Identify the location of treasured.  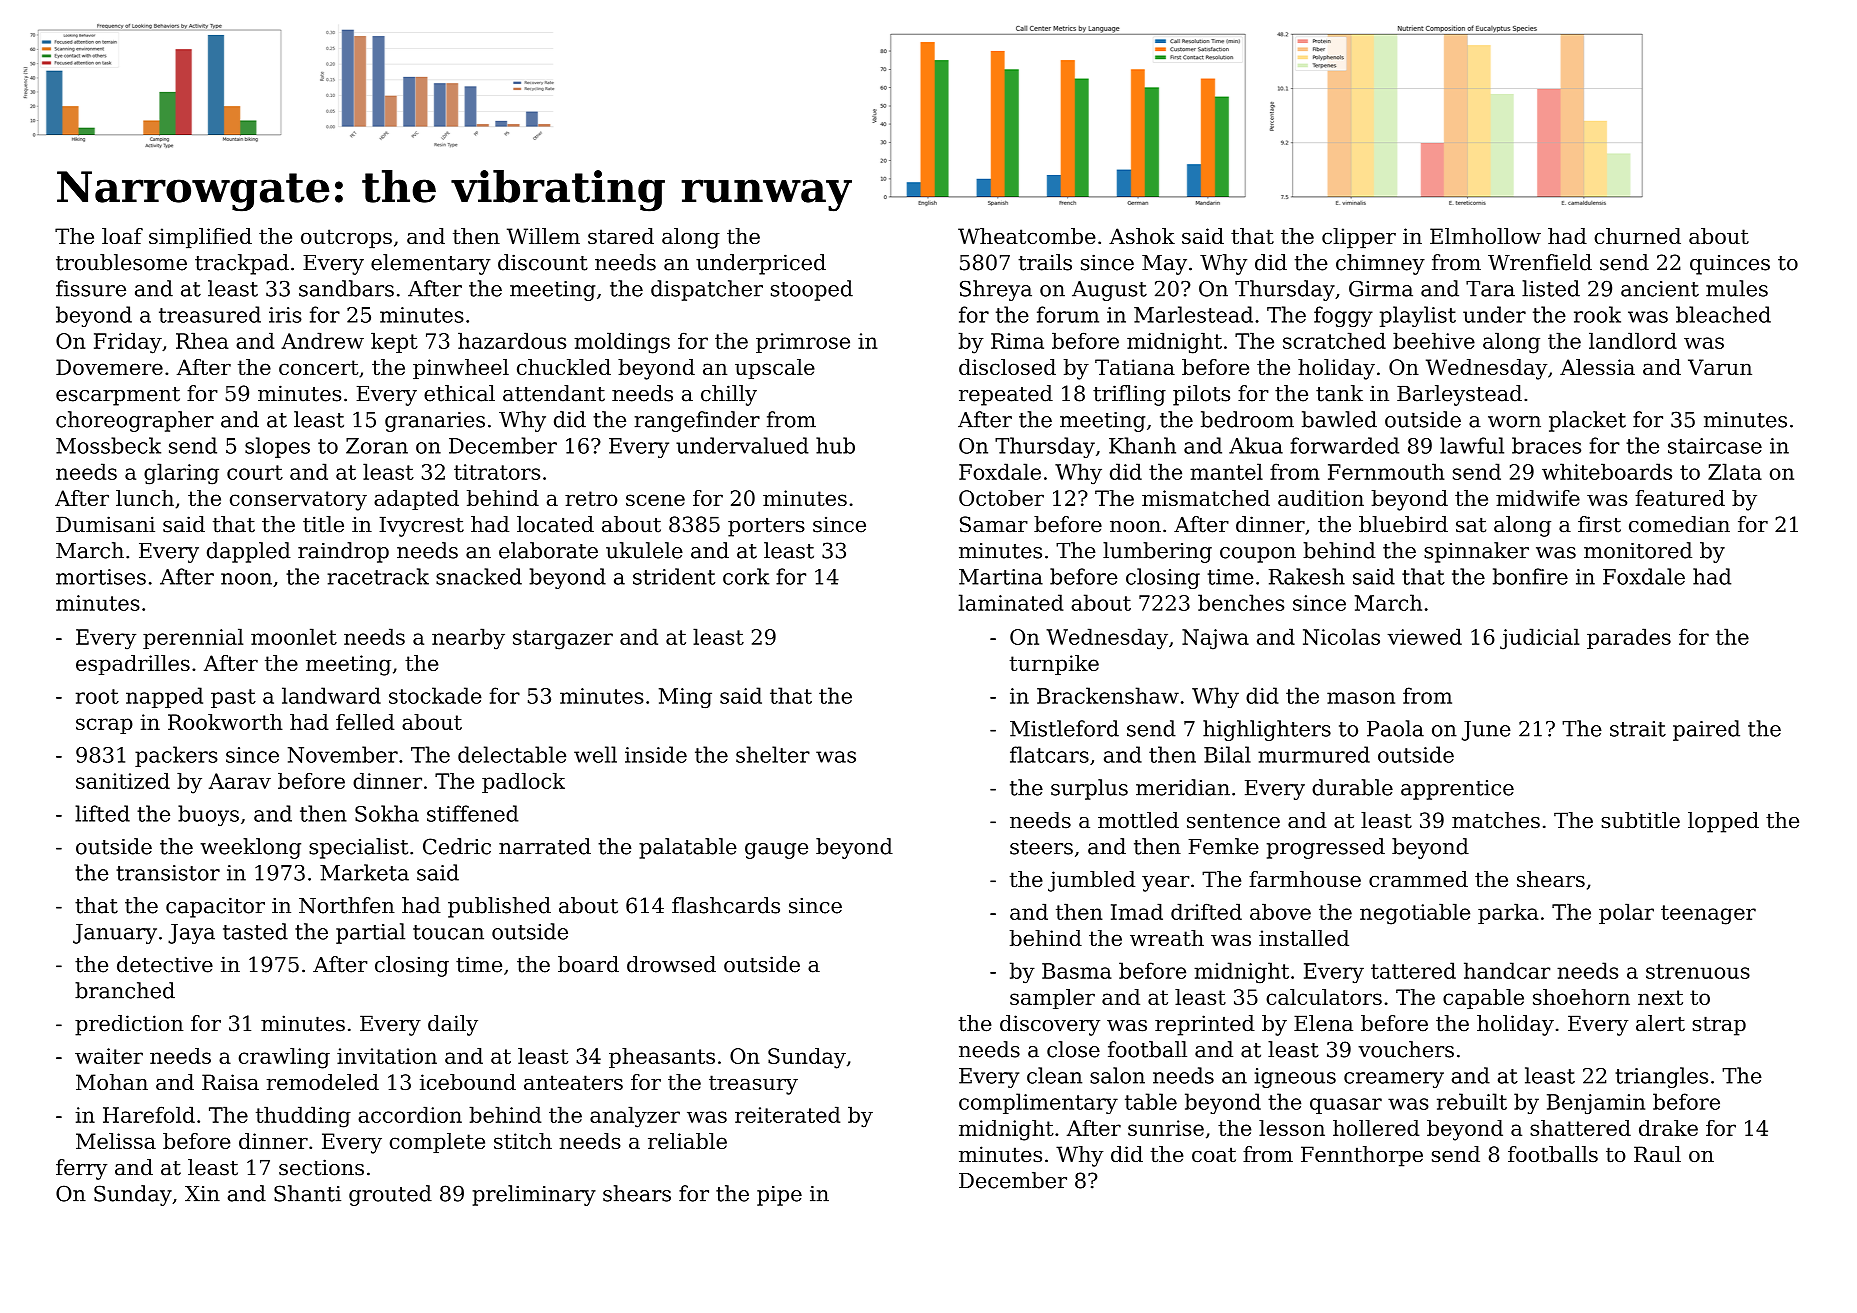
(210, 314).
